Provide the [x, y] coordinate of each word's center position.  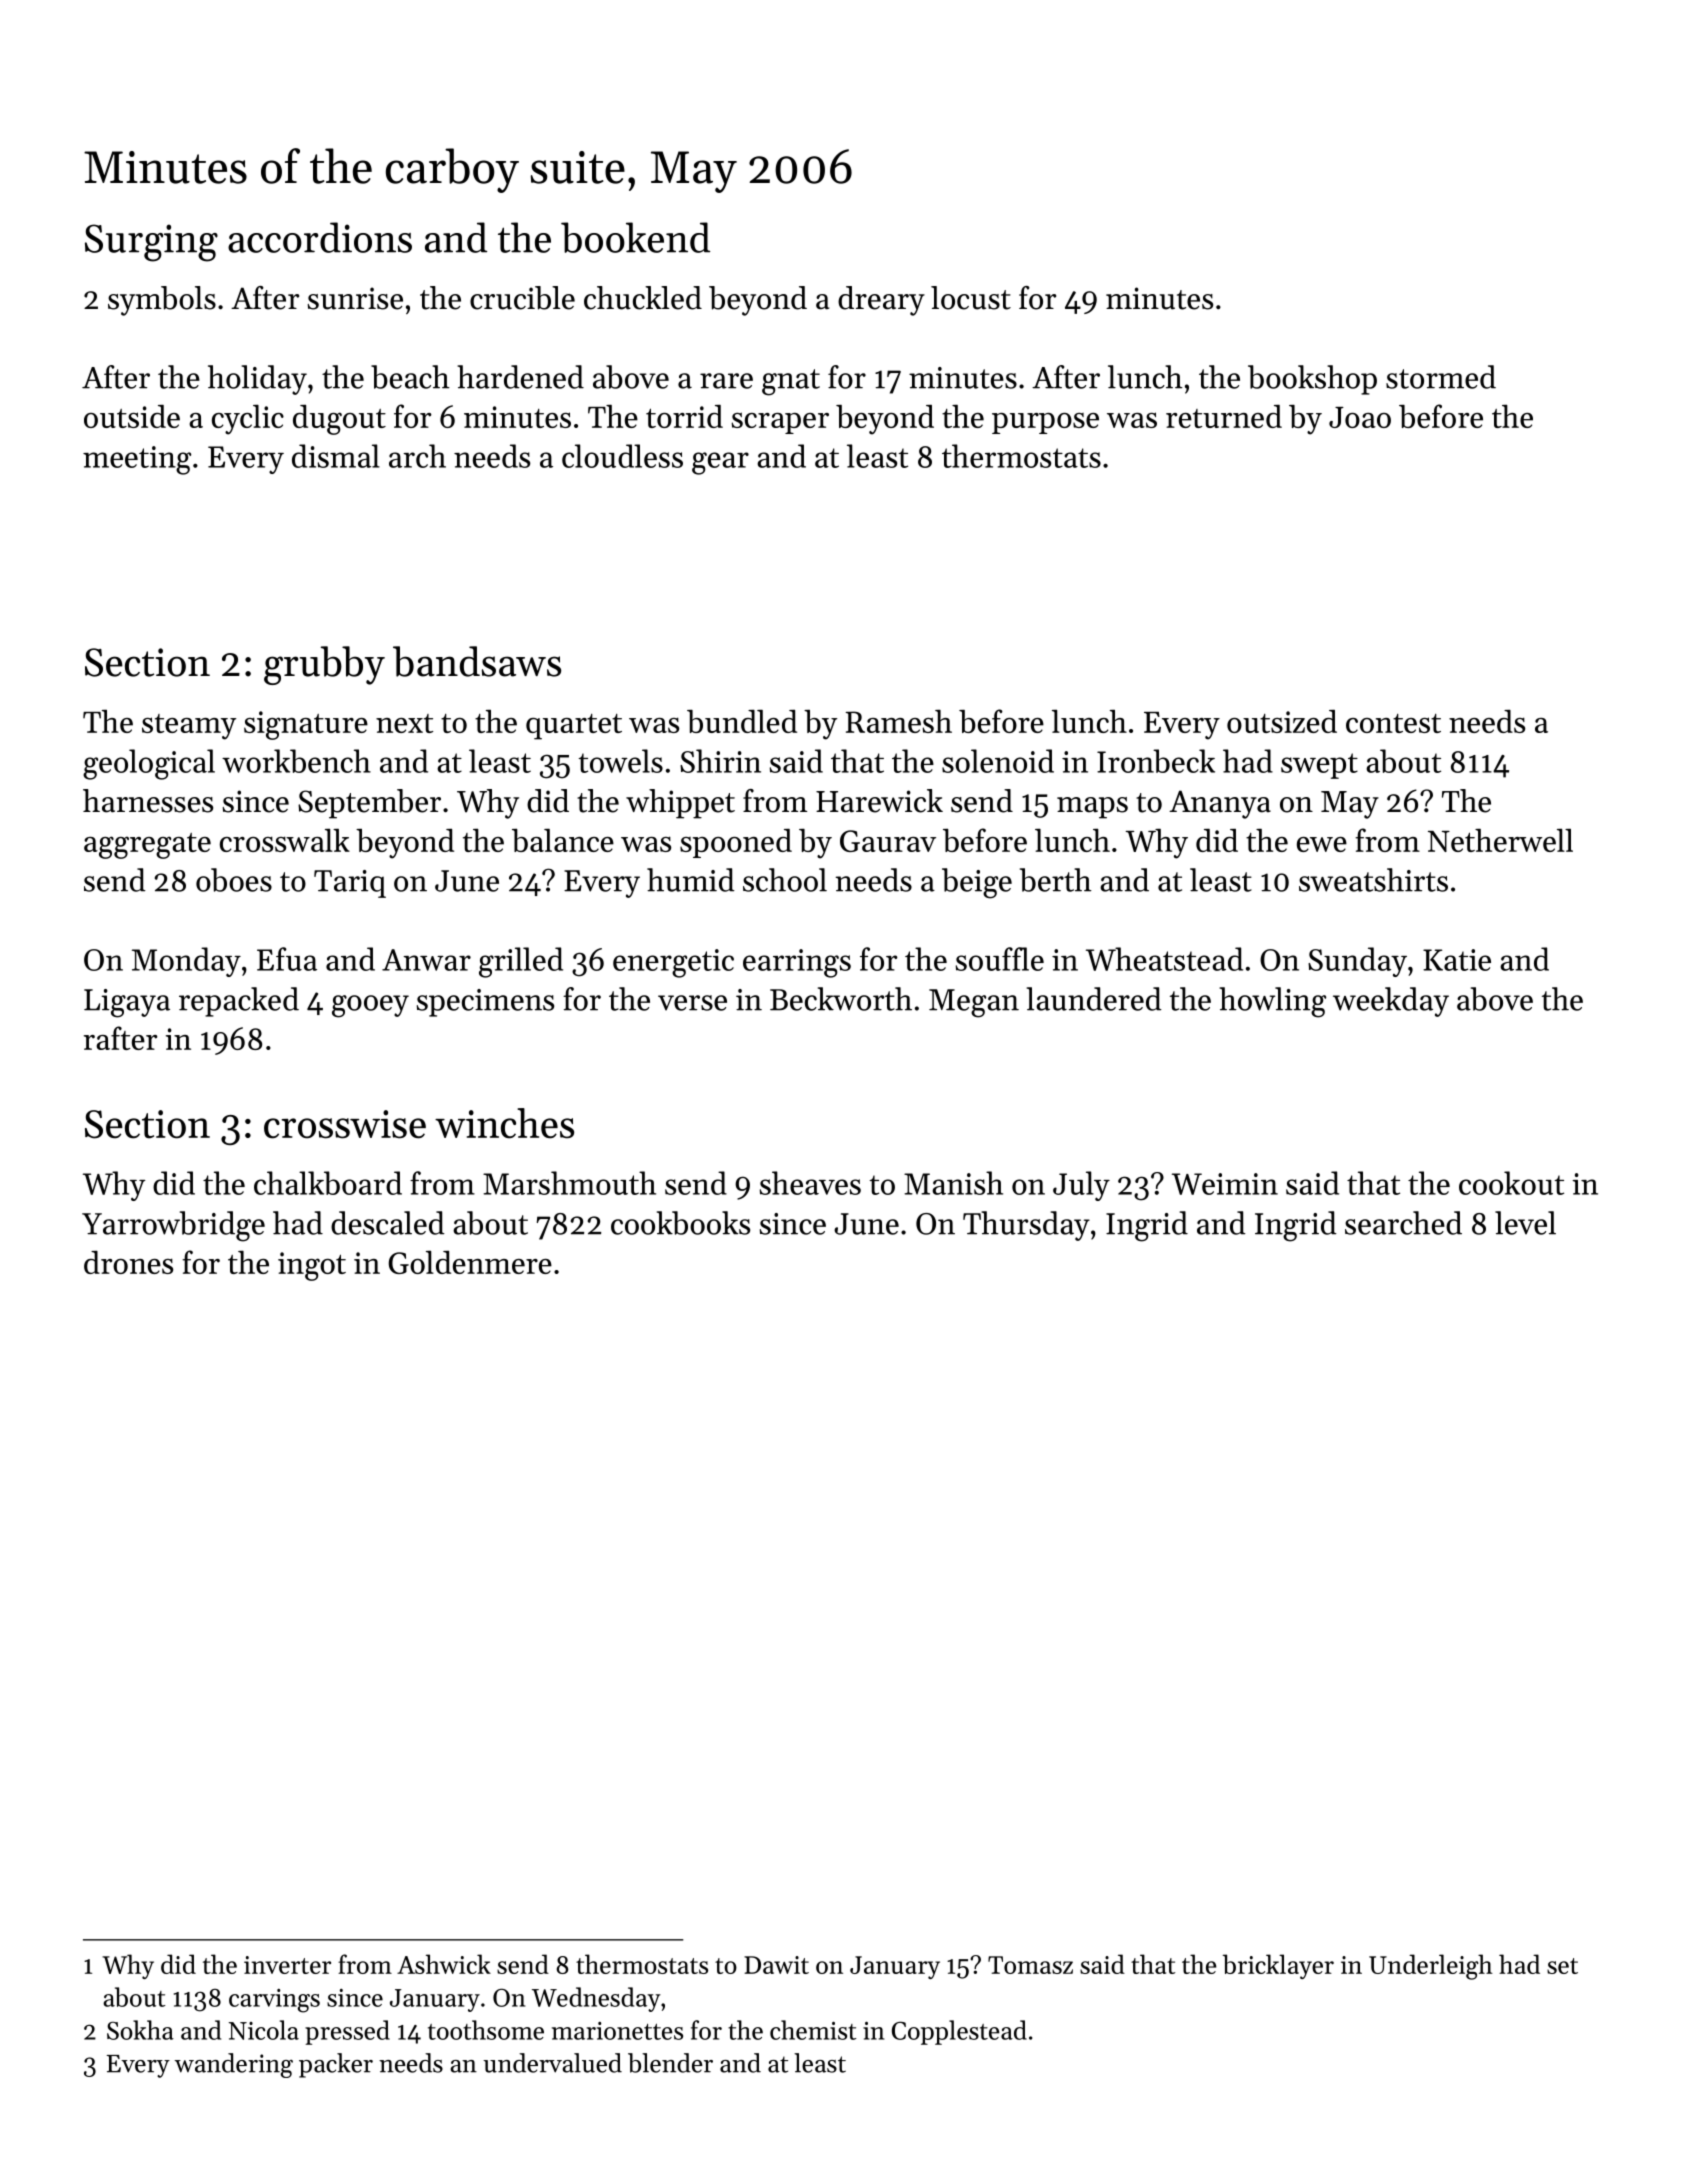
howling [1272, 1002]
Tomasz [1030, 1965]
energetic [673, 963]
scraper [780, 423]
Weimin [1225, 1184]
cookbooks [680, 1223]
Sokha [140, 2030]
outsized [1282, 721]
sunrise [355, 298]
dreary [881, 301]
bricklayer [1278, 1966]
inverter [287, 1965]
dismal [336, 456]
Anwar [426, 960]
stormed [1441, 377]
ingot [312, 1266]
